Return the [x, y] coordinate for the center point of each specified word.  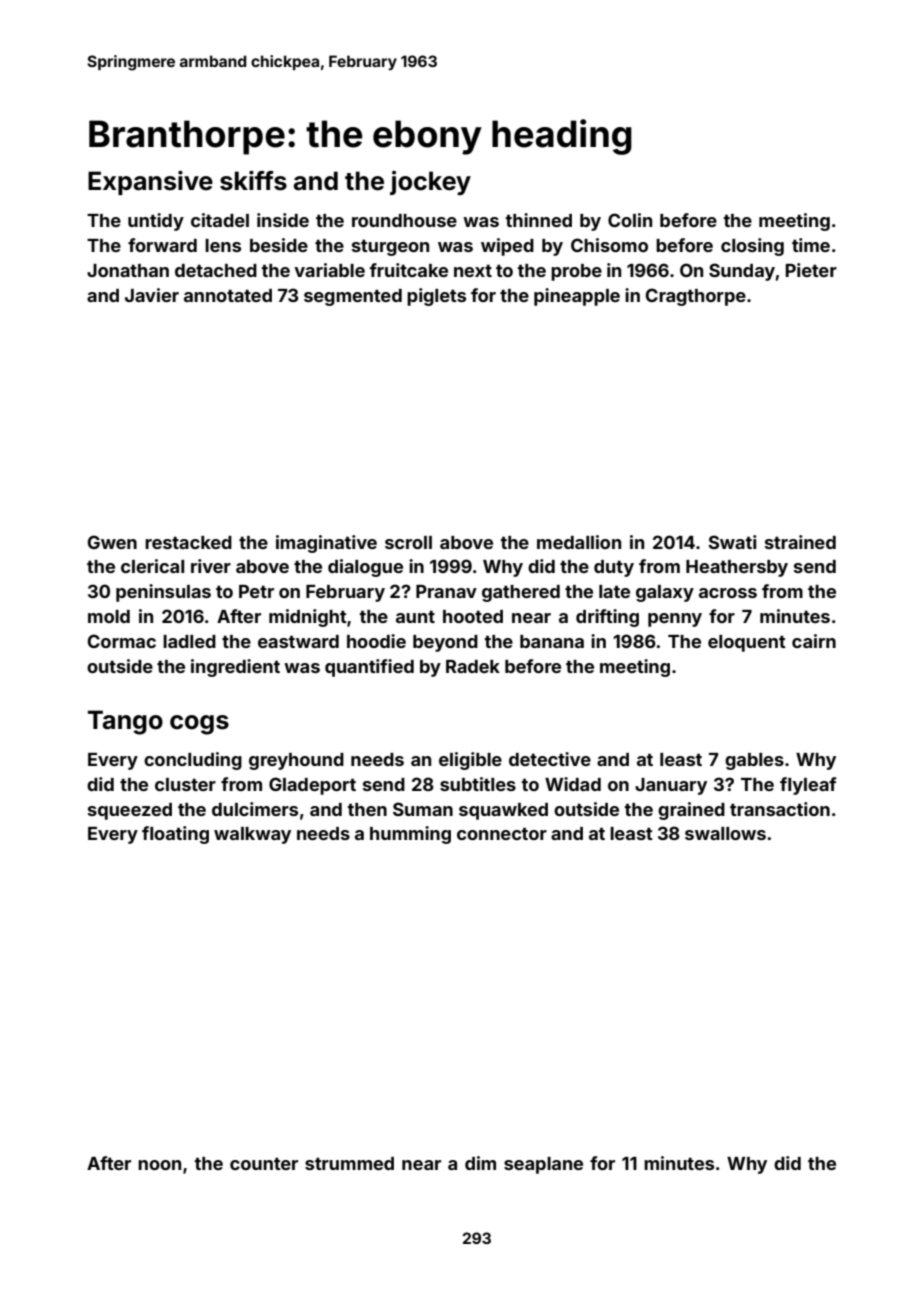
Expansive [150, 183]
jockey [430, 183]
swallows [725, 833]
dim [480, 1163]
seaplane [543, 1165]
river [211, 566]
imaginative [326, 544]
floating [175, 835]
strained [800, 542]
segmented [353, 297]
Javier [152, 295]
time [811, 245]
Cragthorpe [695, 297]
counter [264, 1164]
